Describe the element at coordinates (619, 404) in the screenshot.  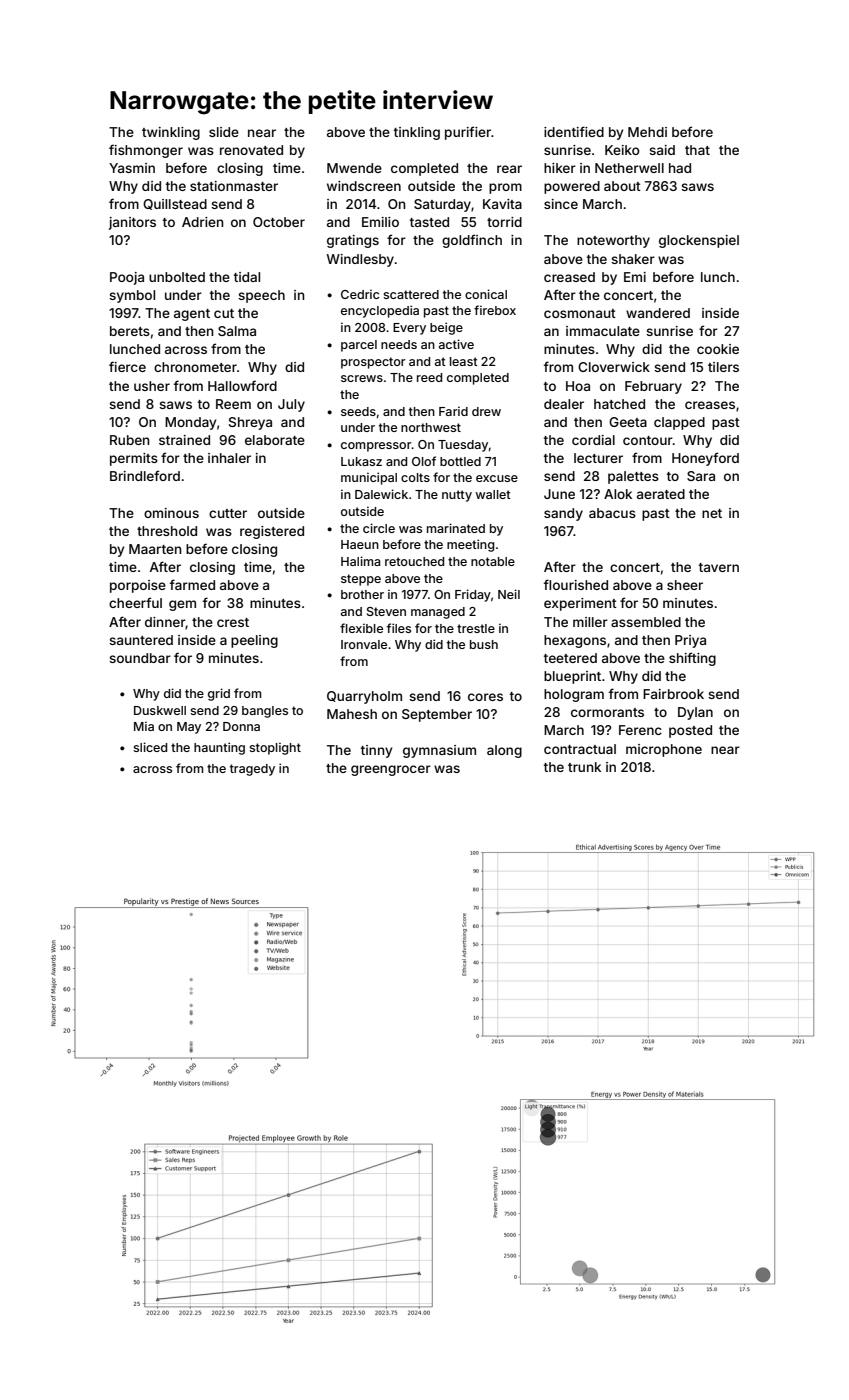
I see `hatched` at that location.
